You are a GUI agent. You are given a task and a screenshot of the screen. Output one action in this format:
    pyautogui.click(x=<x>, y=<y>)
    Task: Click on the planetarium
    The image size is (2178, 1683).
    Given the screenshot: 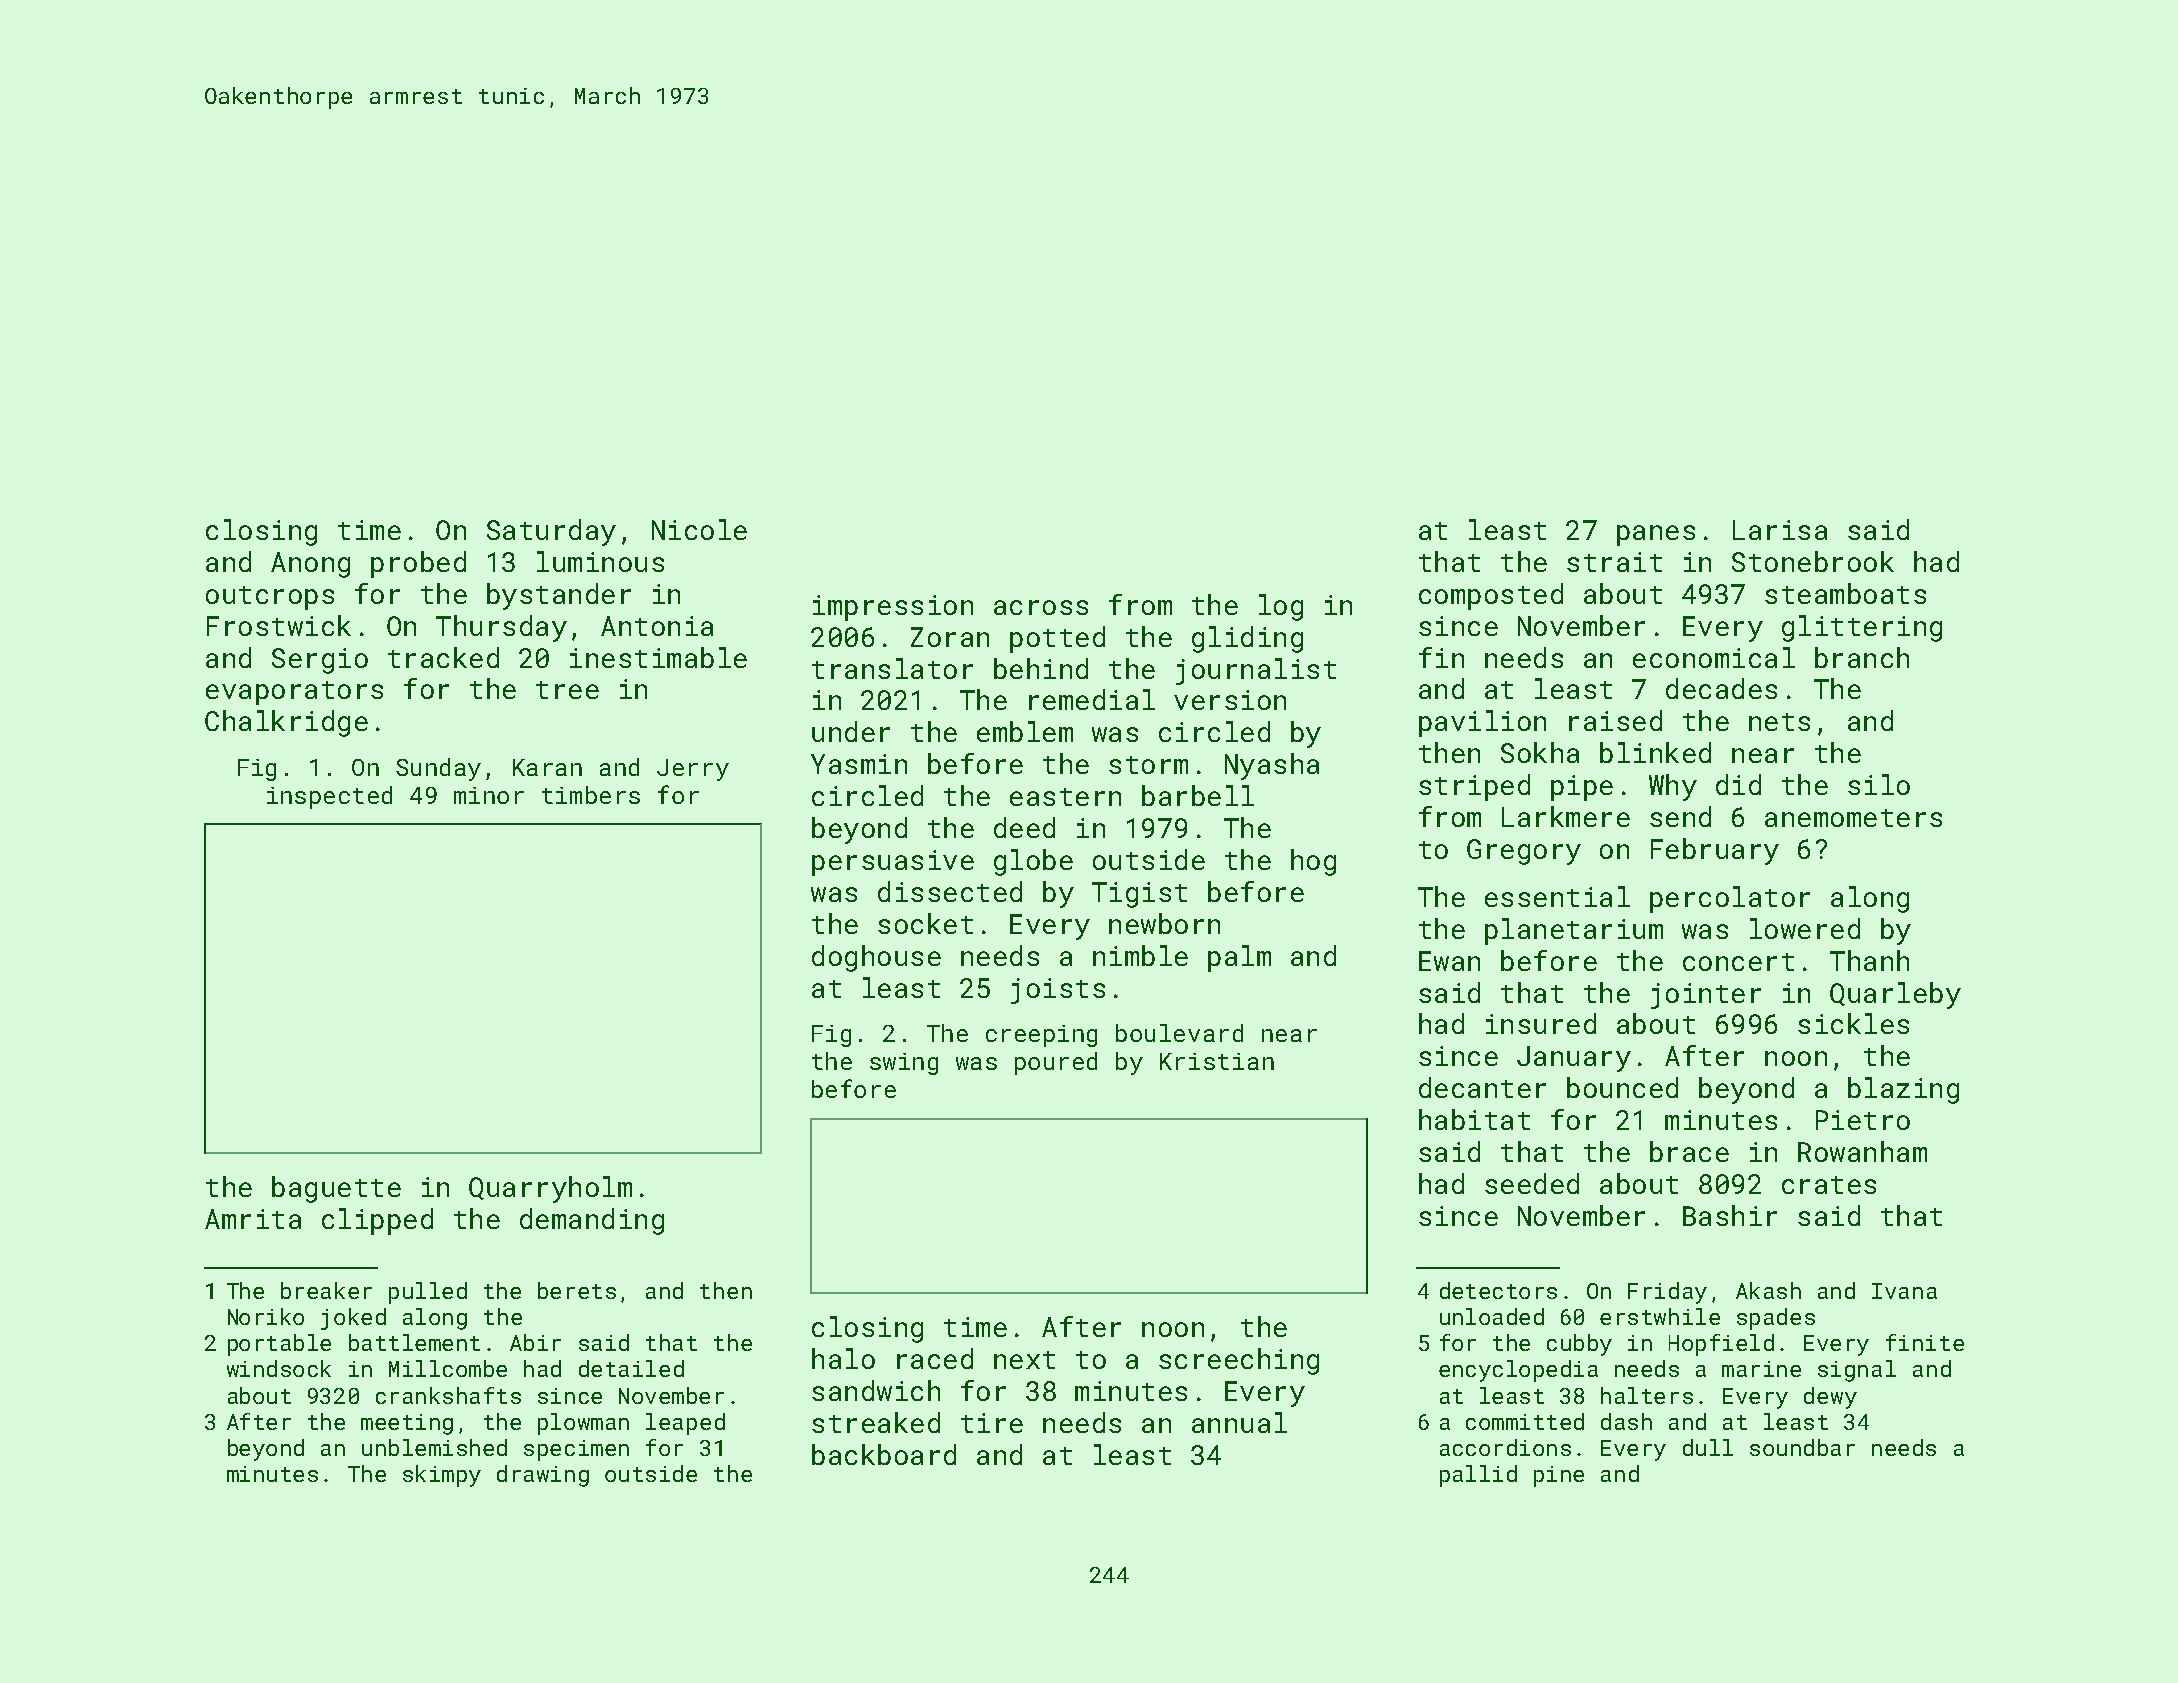 What is the action you would take?
    pyautogui.click(x=1574, y=931)
